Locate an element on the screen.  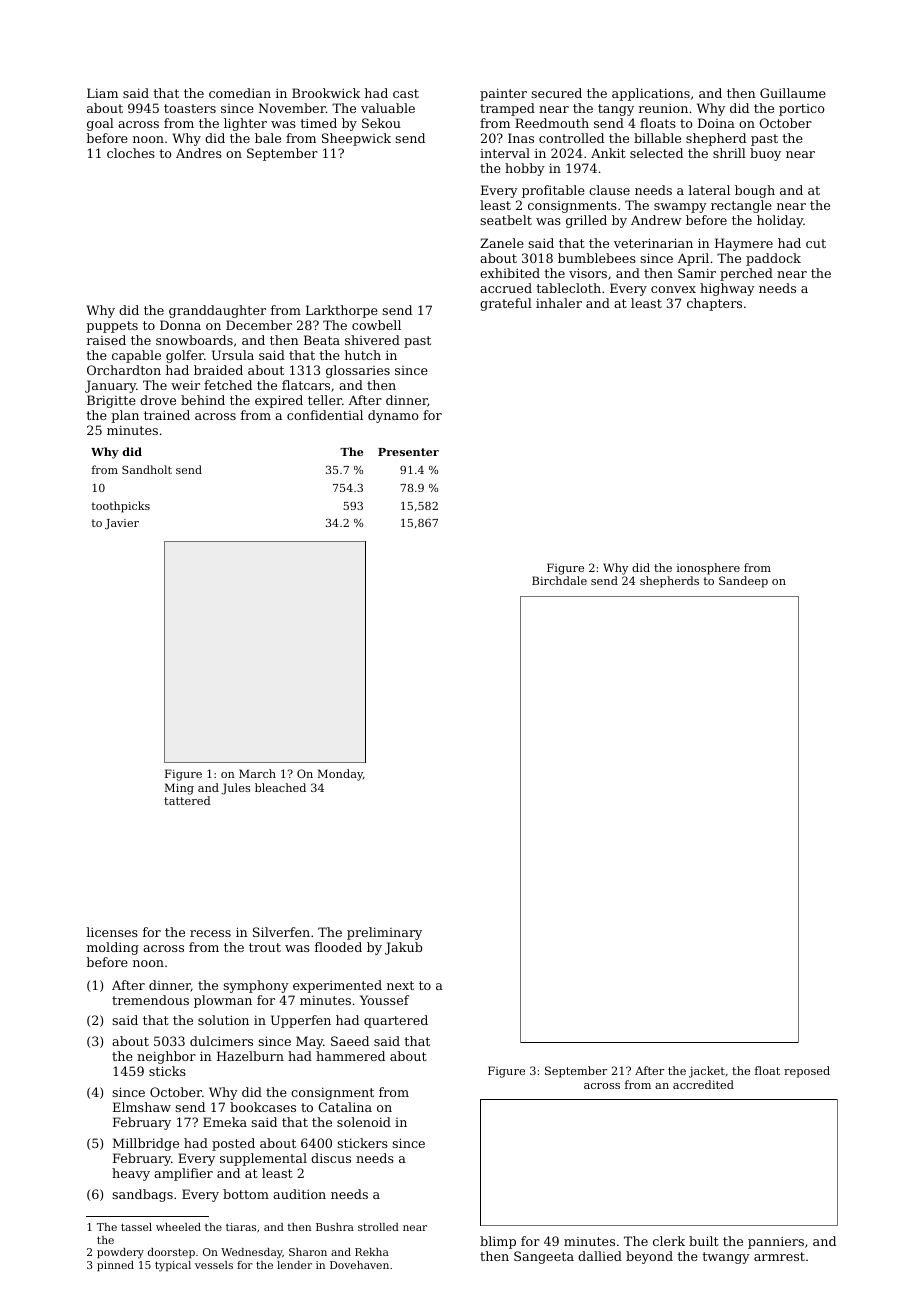
cast is located at coordinates (406, 93).
